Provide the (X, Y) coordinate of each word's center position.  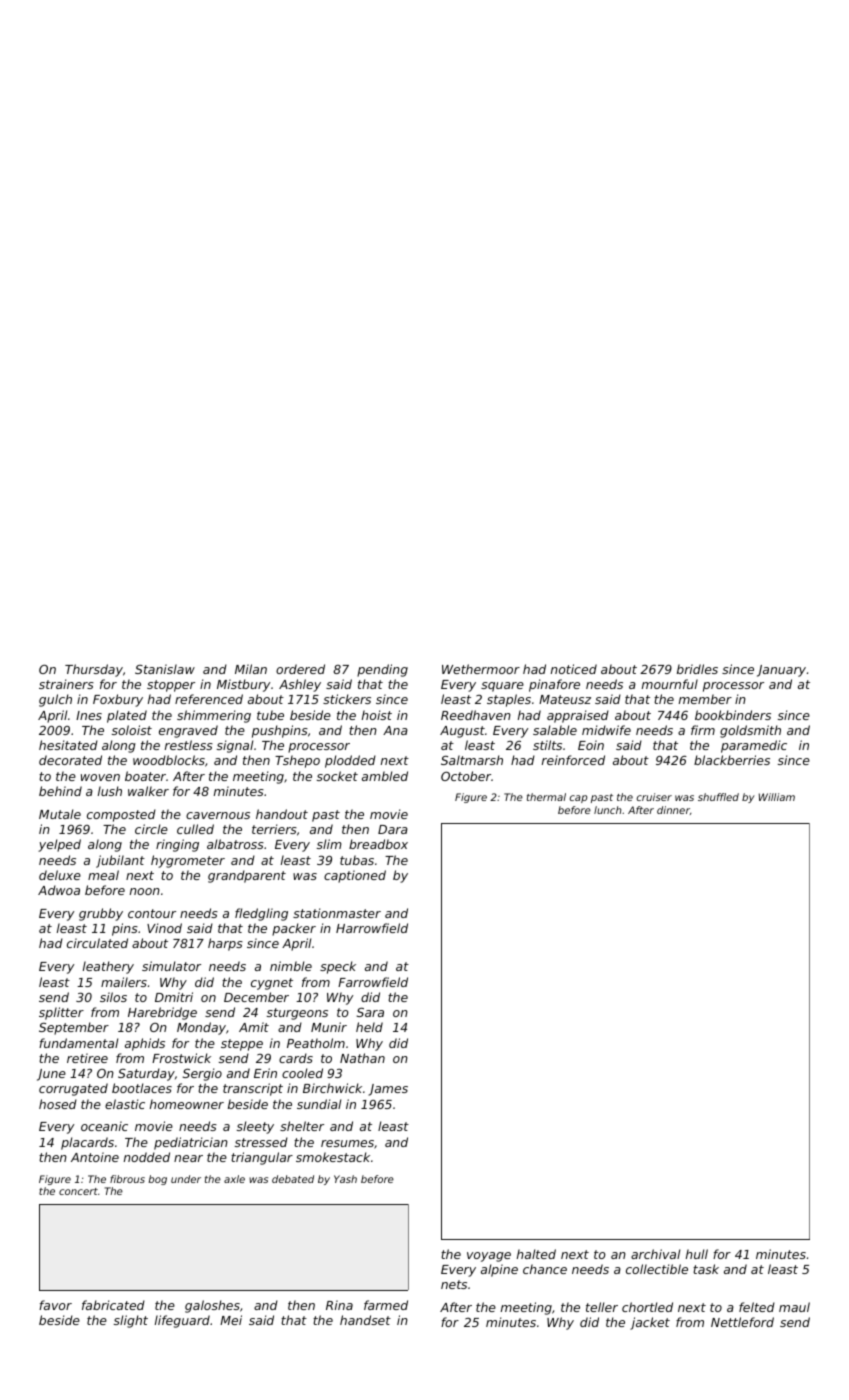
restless (189, 745)
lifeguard (182, 1321)
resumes (347, 1143)
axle (234, 1179)
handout (282, 814)
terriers (274, 829)
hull (697, 1254)
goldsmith (750, 731)
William (777, 797)
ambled (385, 776)
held (369, 1027)
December (256, 997)
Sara (370, 1012)
